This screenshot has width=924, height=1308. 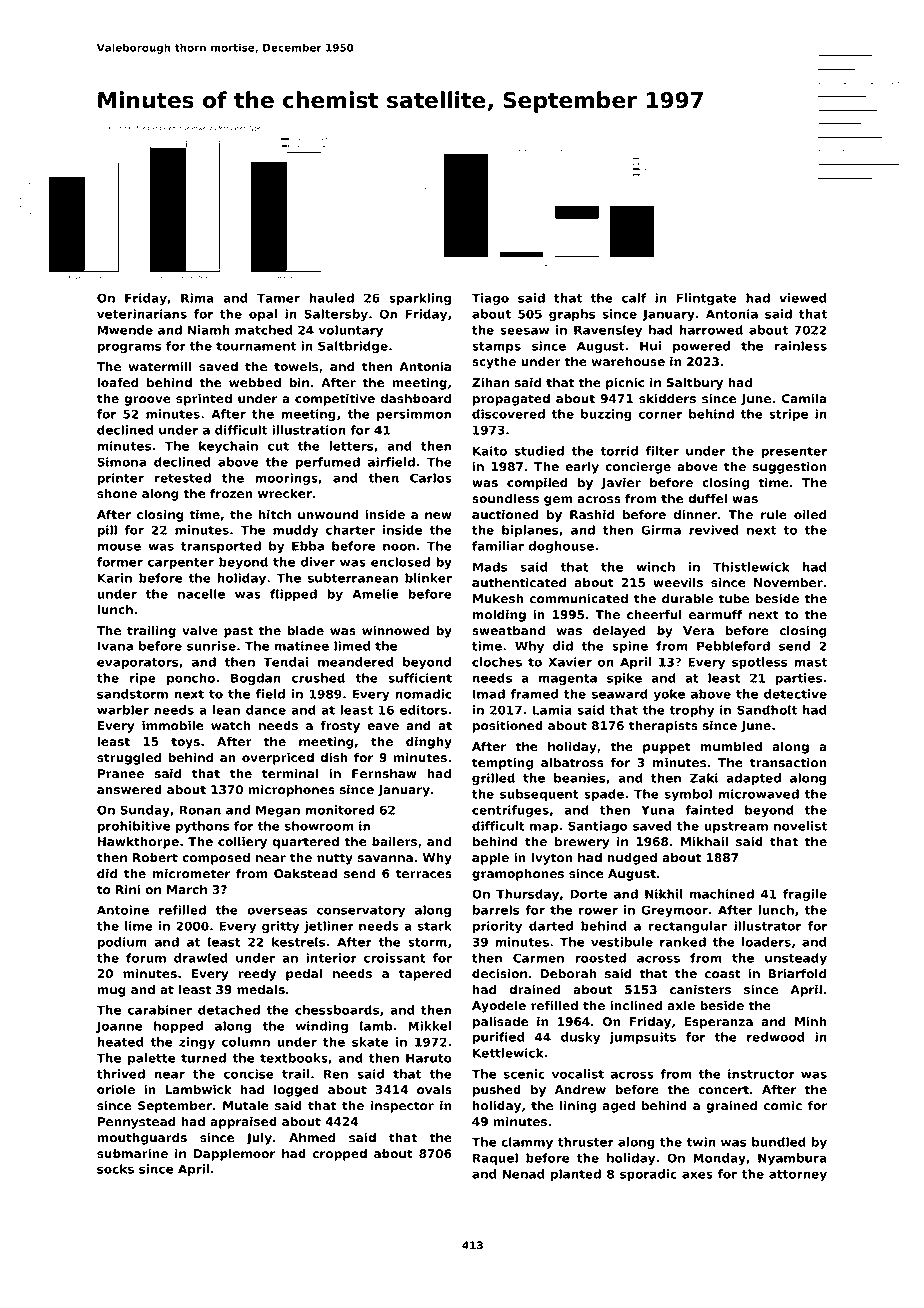 I want to click on voluntary, so click(x=351, y=331).
